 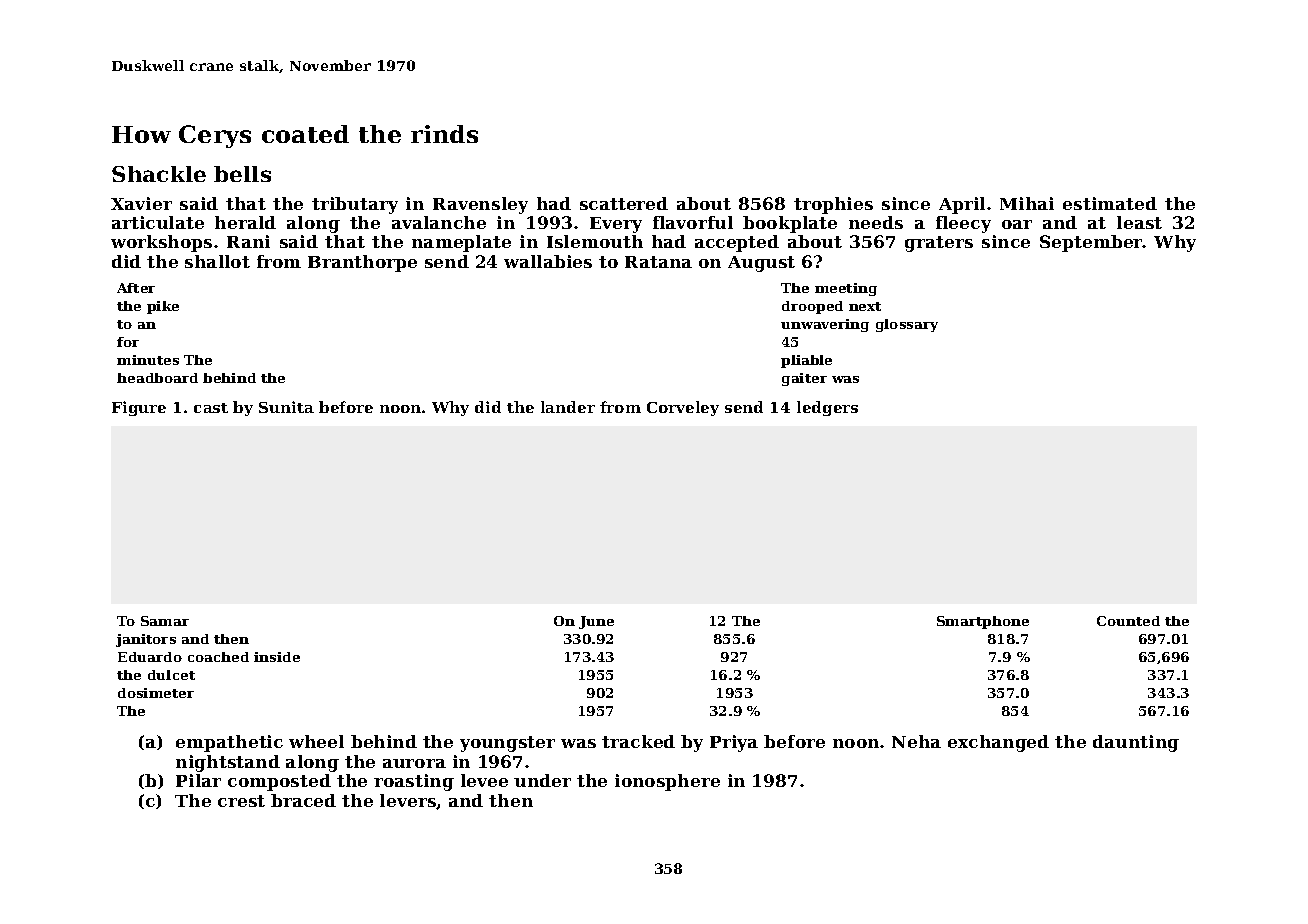 I want to click on Figure, so click(x=139, y=408).
